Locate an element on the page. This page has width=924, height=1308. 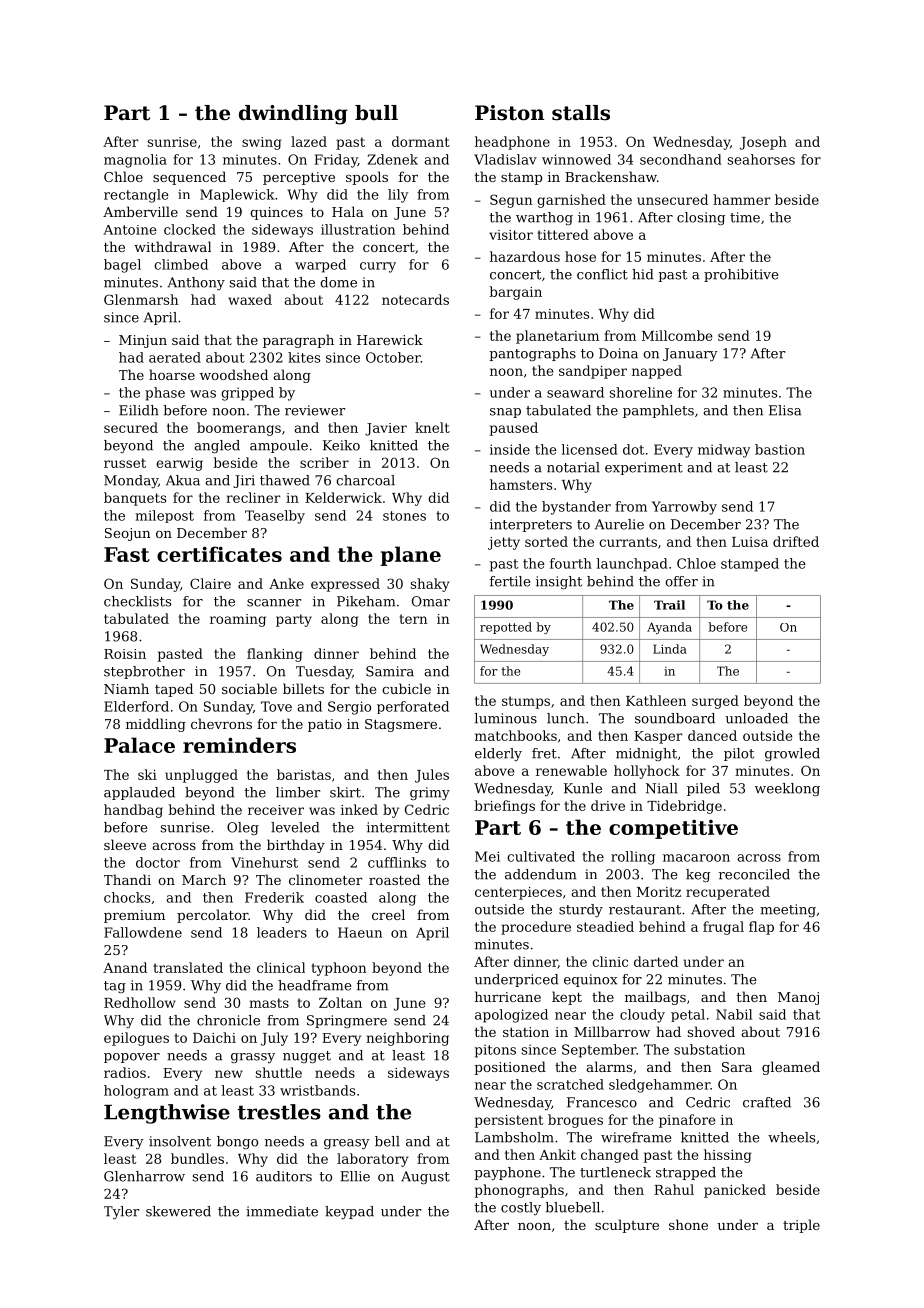
stepbrother is located at coordinates (144, 672).
